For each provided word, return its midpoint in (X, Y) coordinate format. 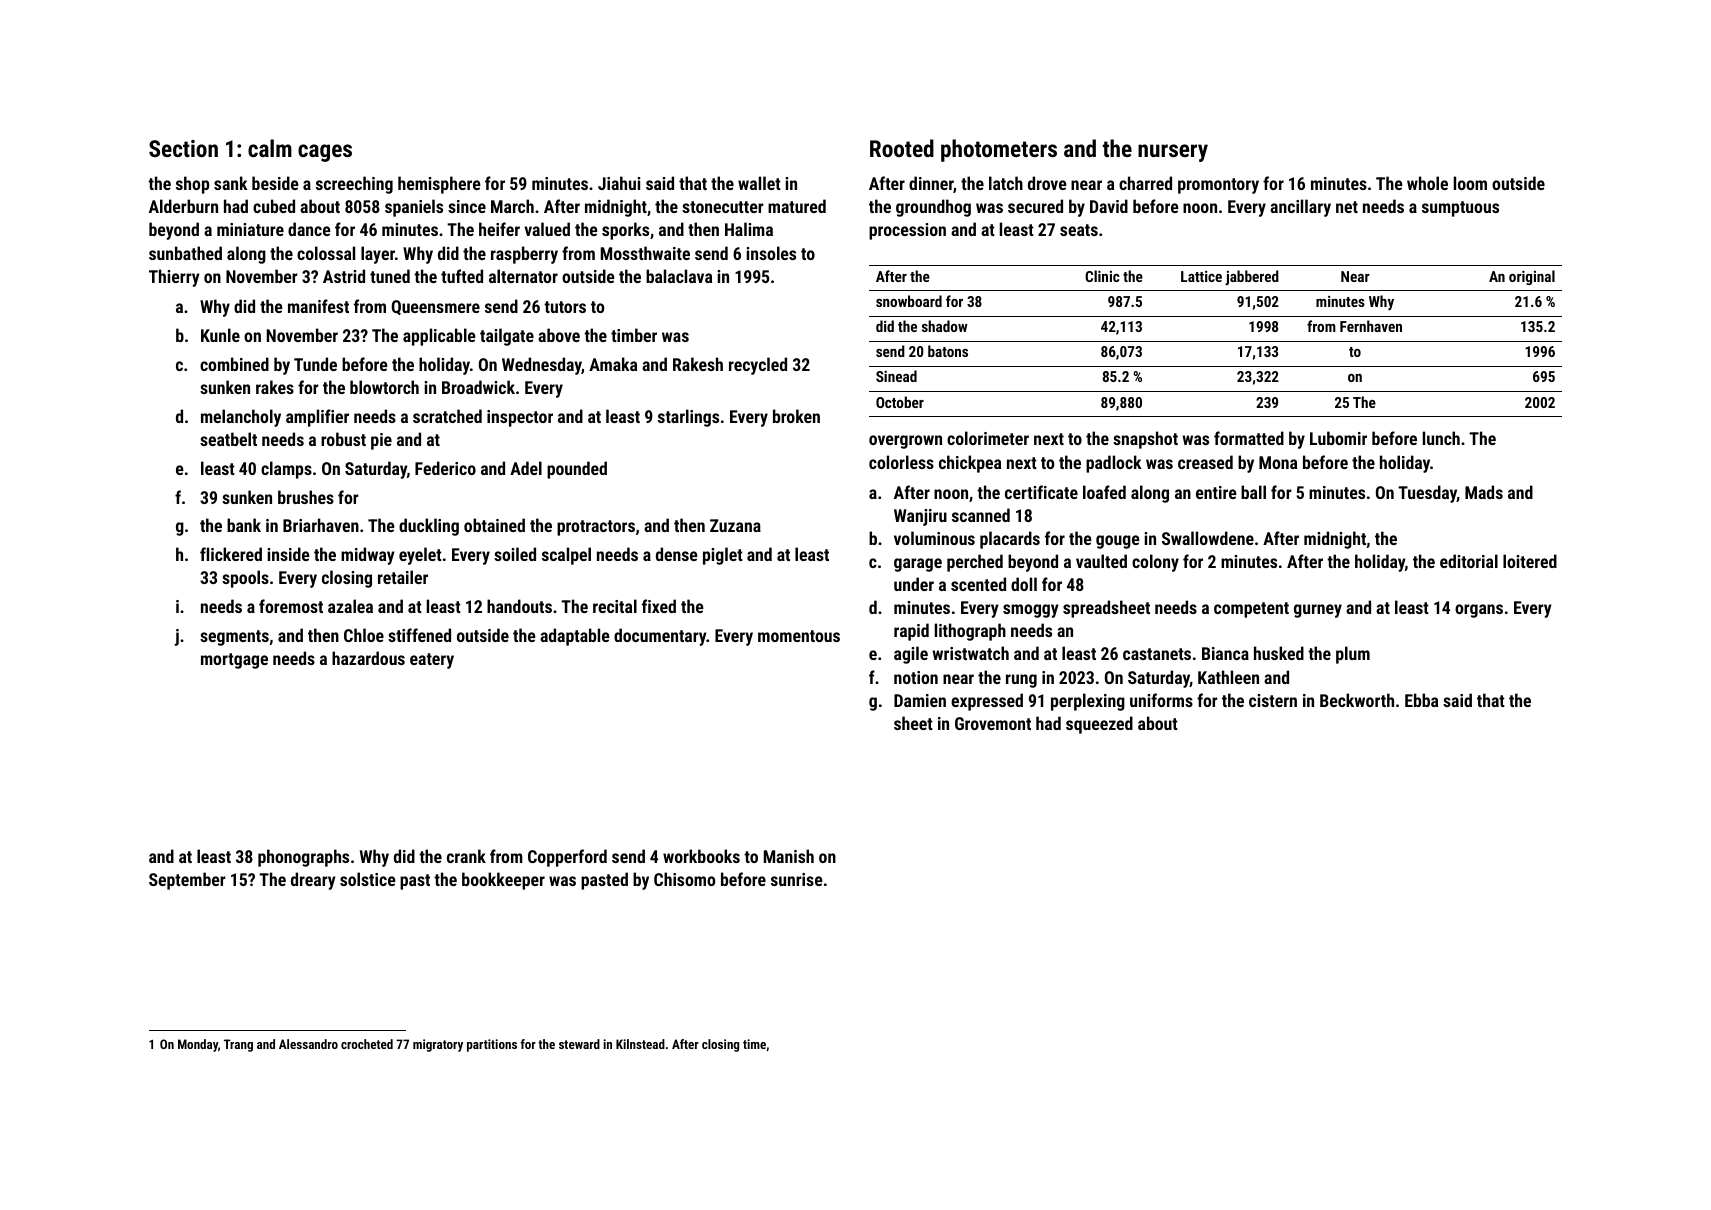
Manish (789, 856)
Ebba (1421, 700)
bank (244, 525)
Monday (198, 1045)
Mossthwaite (645, 253)
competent (1251, 610)
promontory (1218, 186)
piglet (723, 556)
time (754, 1044)
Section (183, 148)
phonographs (303, 858)
